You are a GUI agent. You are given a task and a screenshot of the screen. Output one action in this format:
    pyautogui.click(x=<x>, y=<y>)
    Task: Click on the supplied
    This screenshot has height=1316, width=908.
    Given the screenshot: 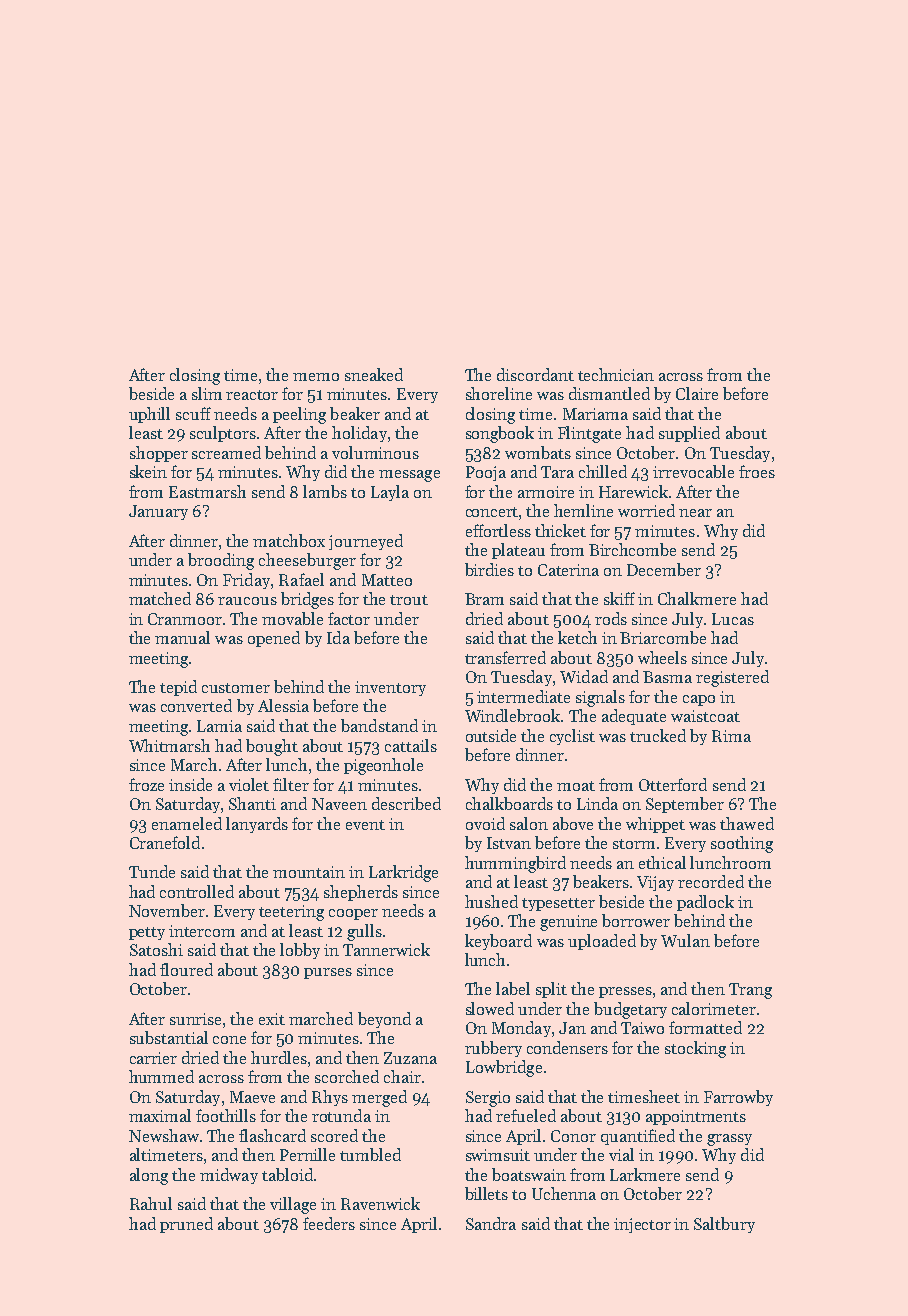 What is the action you would take?
    pyautogui.click(x=689, y=434)
